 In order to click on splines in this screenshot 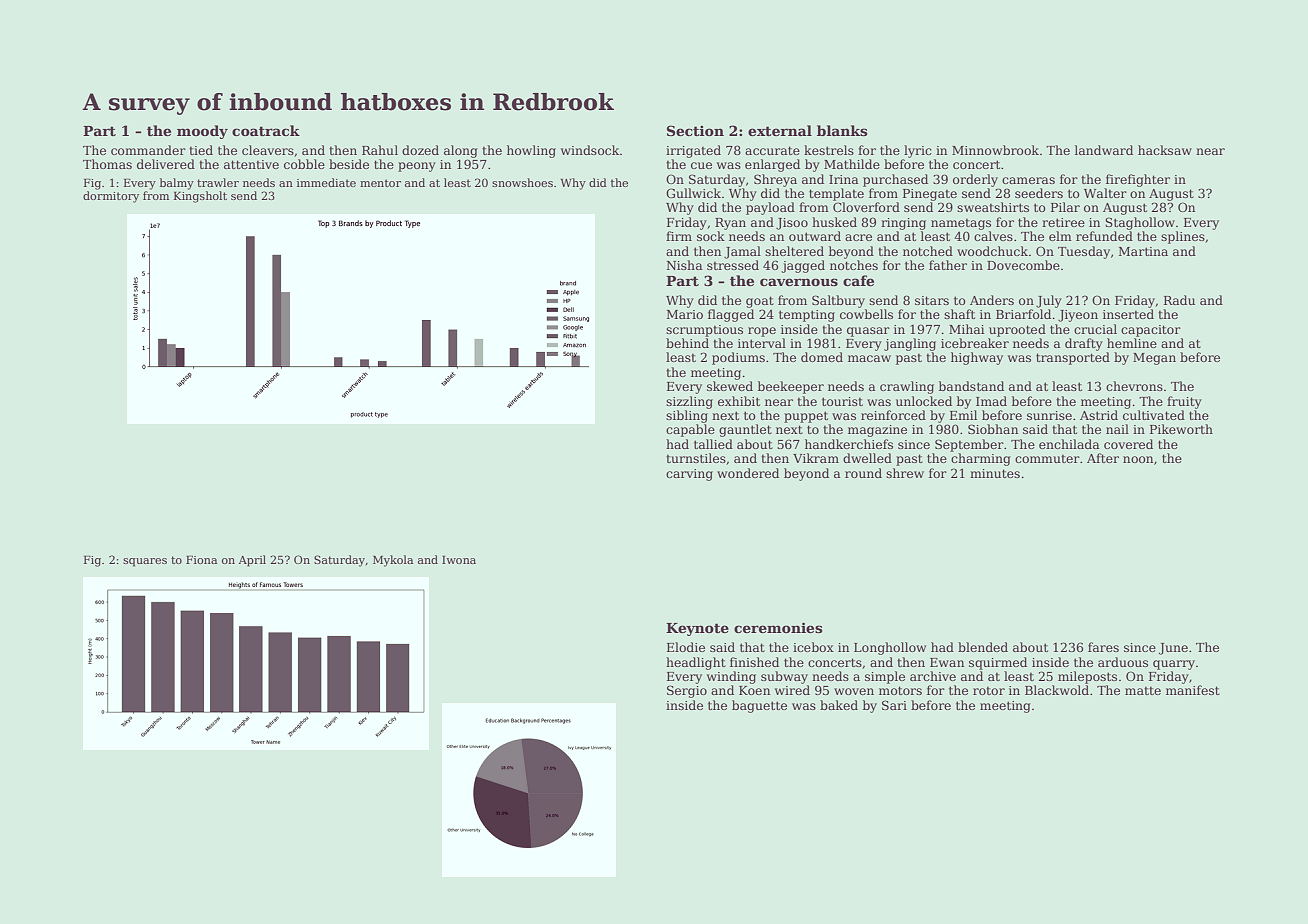, I will do `click(1183, 237)`.
